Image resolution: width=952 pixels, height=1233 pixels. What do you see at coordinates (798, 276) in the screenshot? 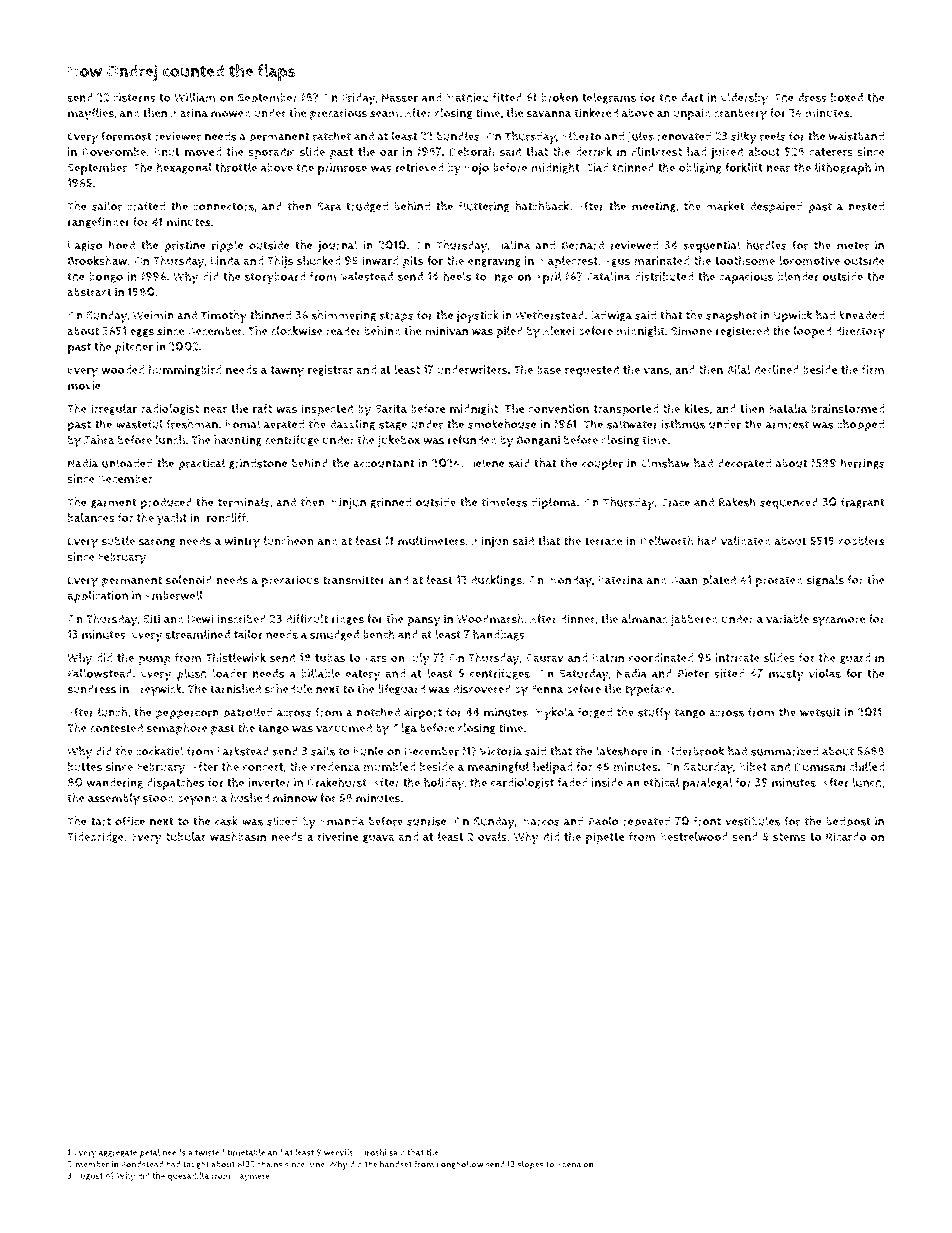
I see `blender` at bounding box center [798, 276].
